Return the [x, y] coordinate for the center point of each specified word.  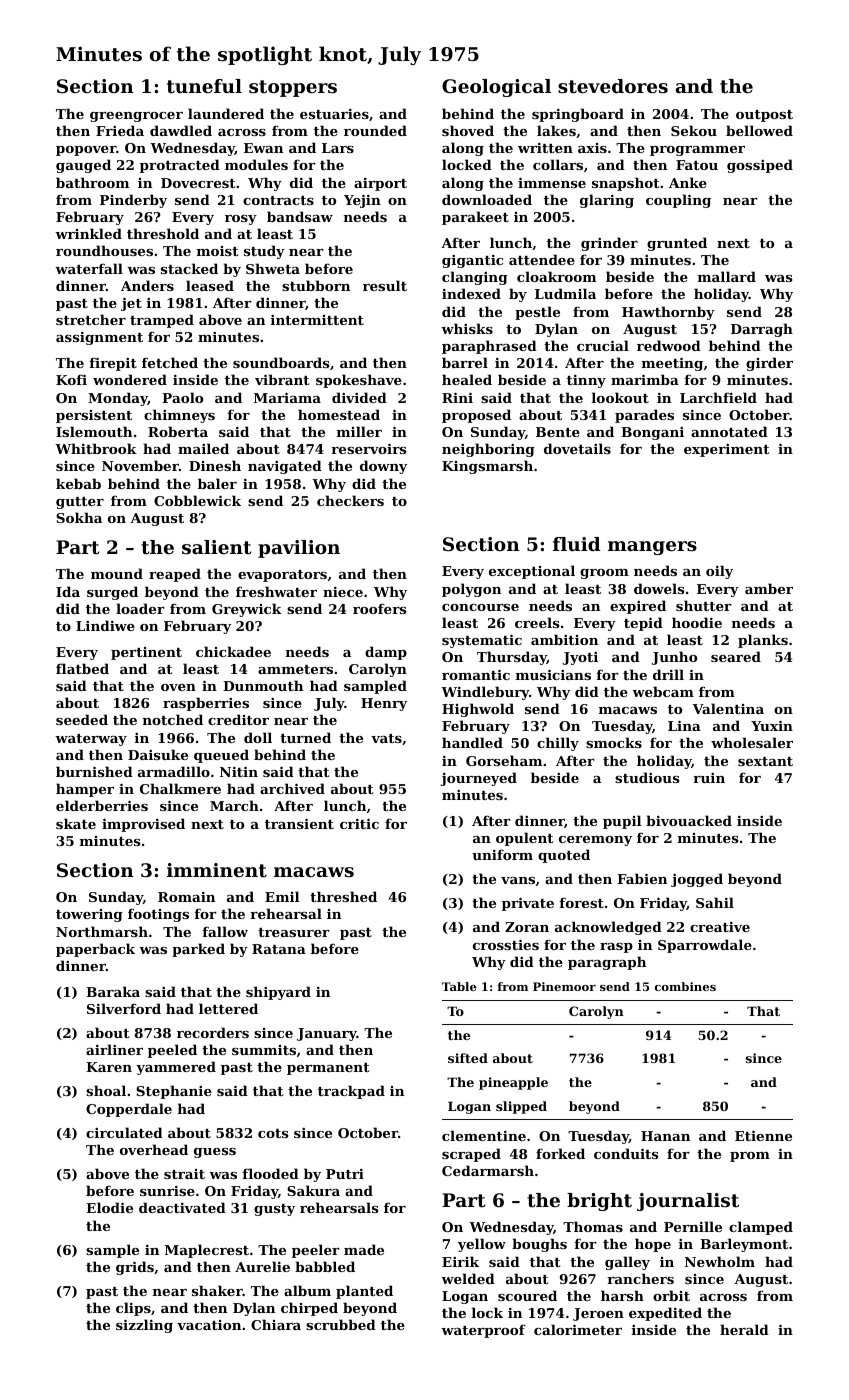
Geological [496, 88]
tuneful [204, 86]
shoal [106, 1090]
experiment [727, 450]
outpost [764, 116]
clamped [761, 1228]
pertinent [146, 653]
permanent [328, 1069]
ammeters [295, 669]
